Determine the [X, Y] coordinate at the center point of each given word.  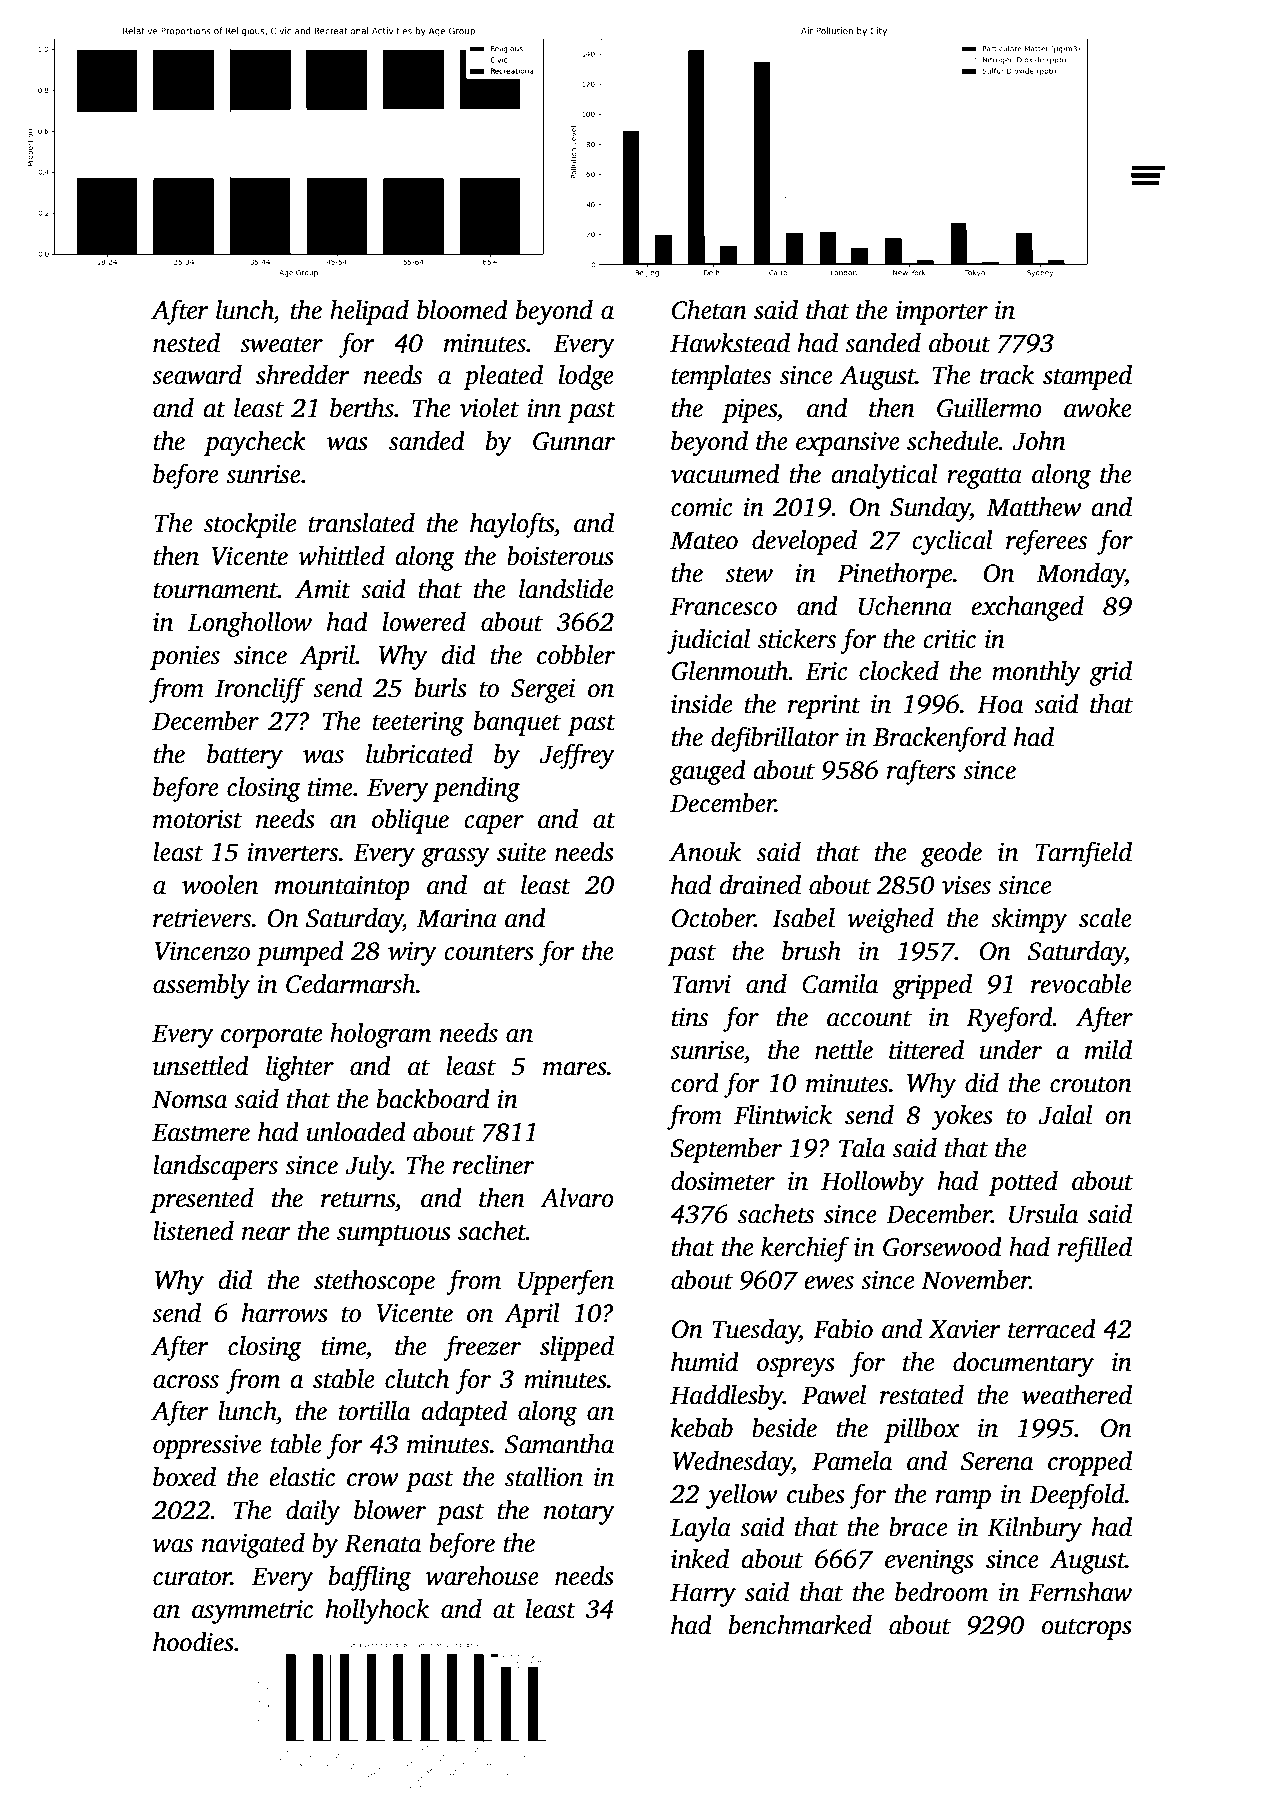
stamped [1087, 377]
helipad [369, 312]
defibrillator [775, 739]
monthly [1036, 673]
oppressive [207, 1447]
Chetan [709, 310]
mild [1108, 1050]
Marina [457, 918]
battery [245, 756]
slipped [577, 1348]
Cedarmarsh [351, 984]
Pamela [852, 1461]
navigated [253, 1545]
